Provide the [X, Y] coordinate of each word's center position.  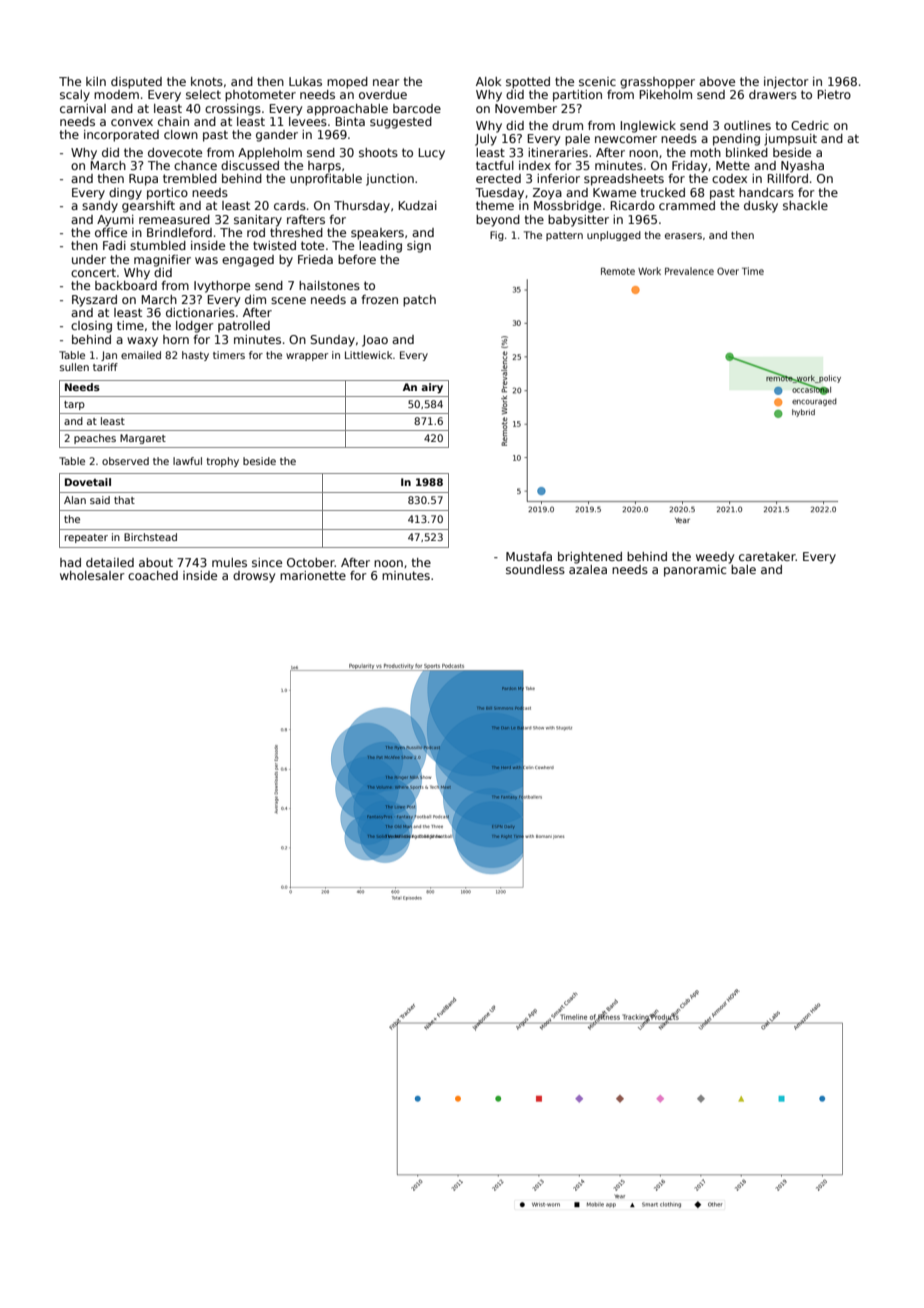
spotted [528, 83]
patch [419, 301]
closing [91, 327]
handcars [766, 192]
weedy [715, 558]
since [267, 562]
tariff [105, 367]
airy [432, 388]
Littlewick [368, 355]
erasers [683, 236]
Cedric [810, 125]
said [100, 500]
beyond [498, 221]
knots [207, 81]
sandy [100, 207]
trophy [222, 462]
